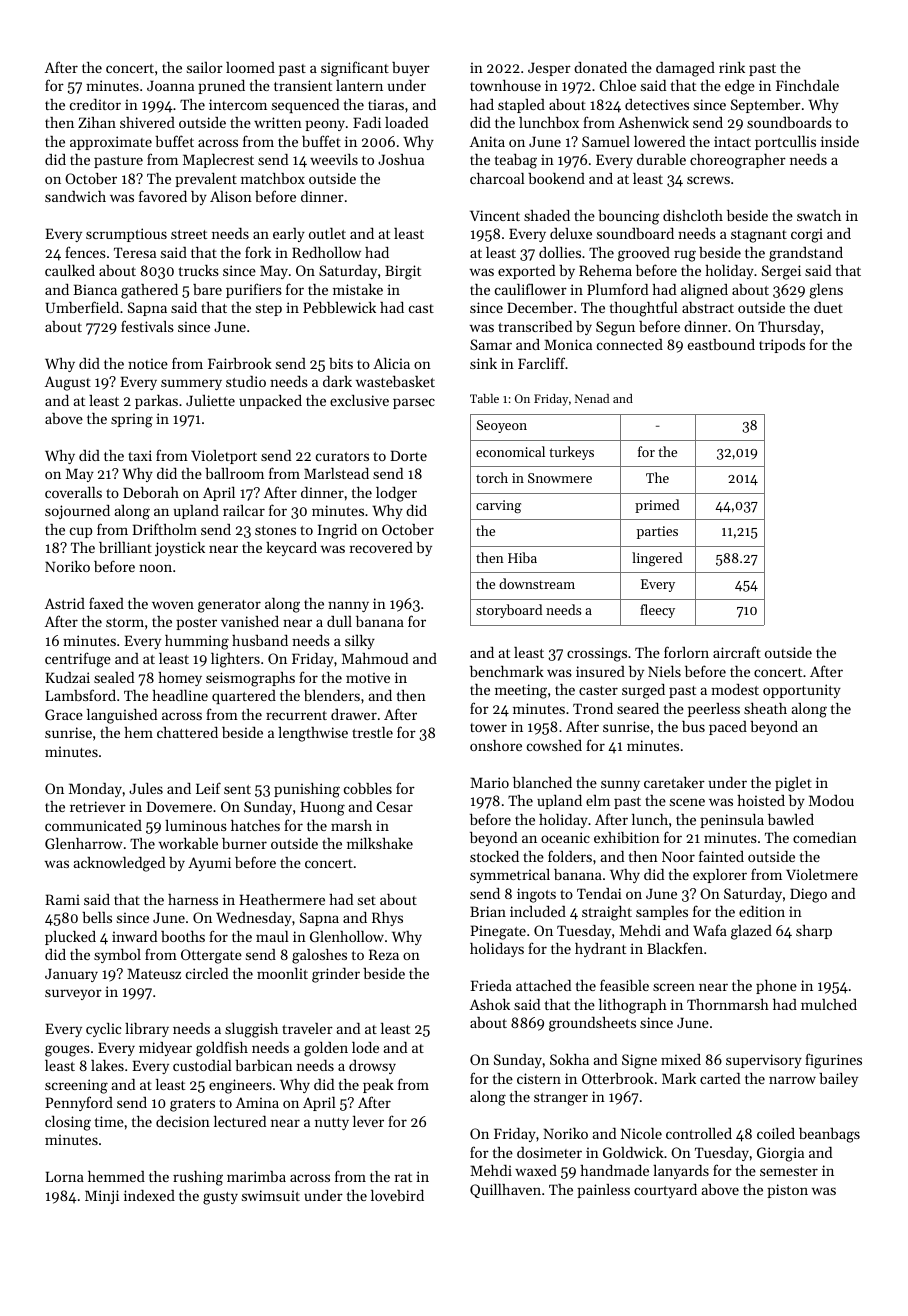 The height and width of the screenshot is (1316, 908). What do you see at coordinates (205, 67) in the screenshot?
I see `sailor` at bounding box center [205, 67].
